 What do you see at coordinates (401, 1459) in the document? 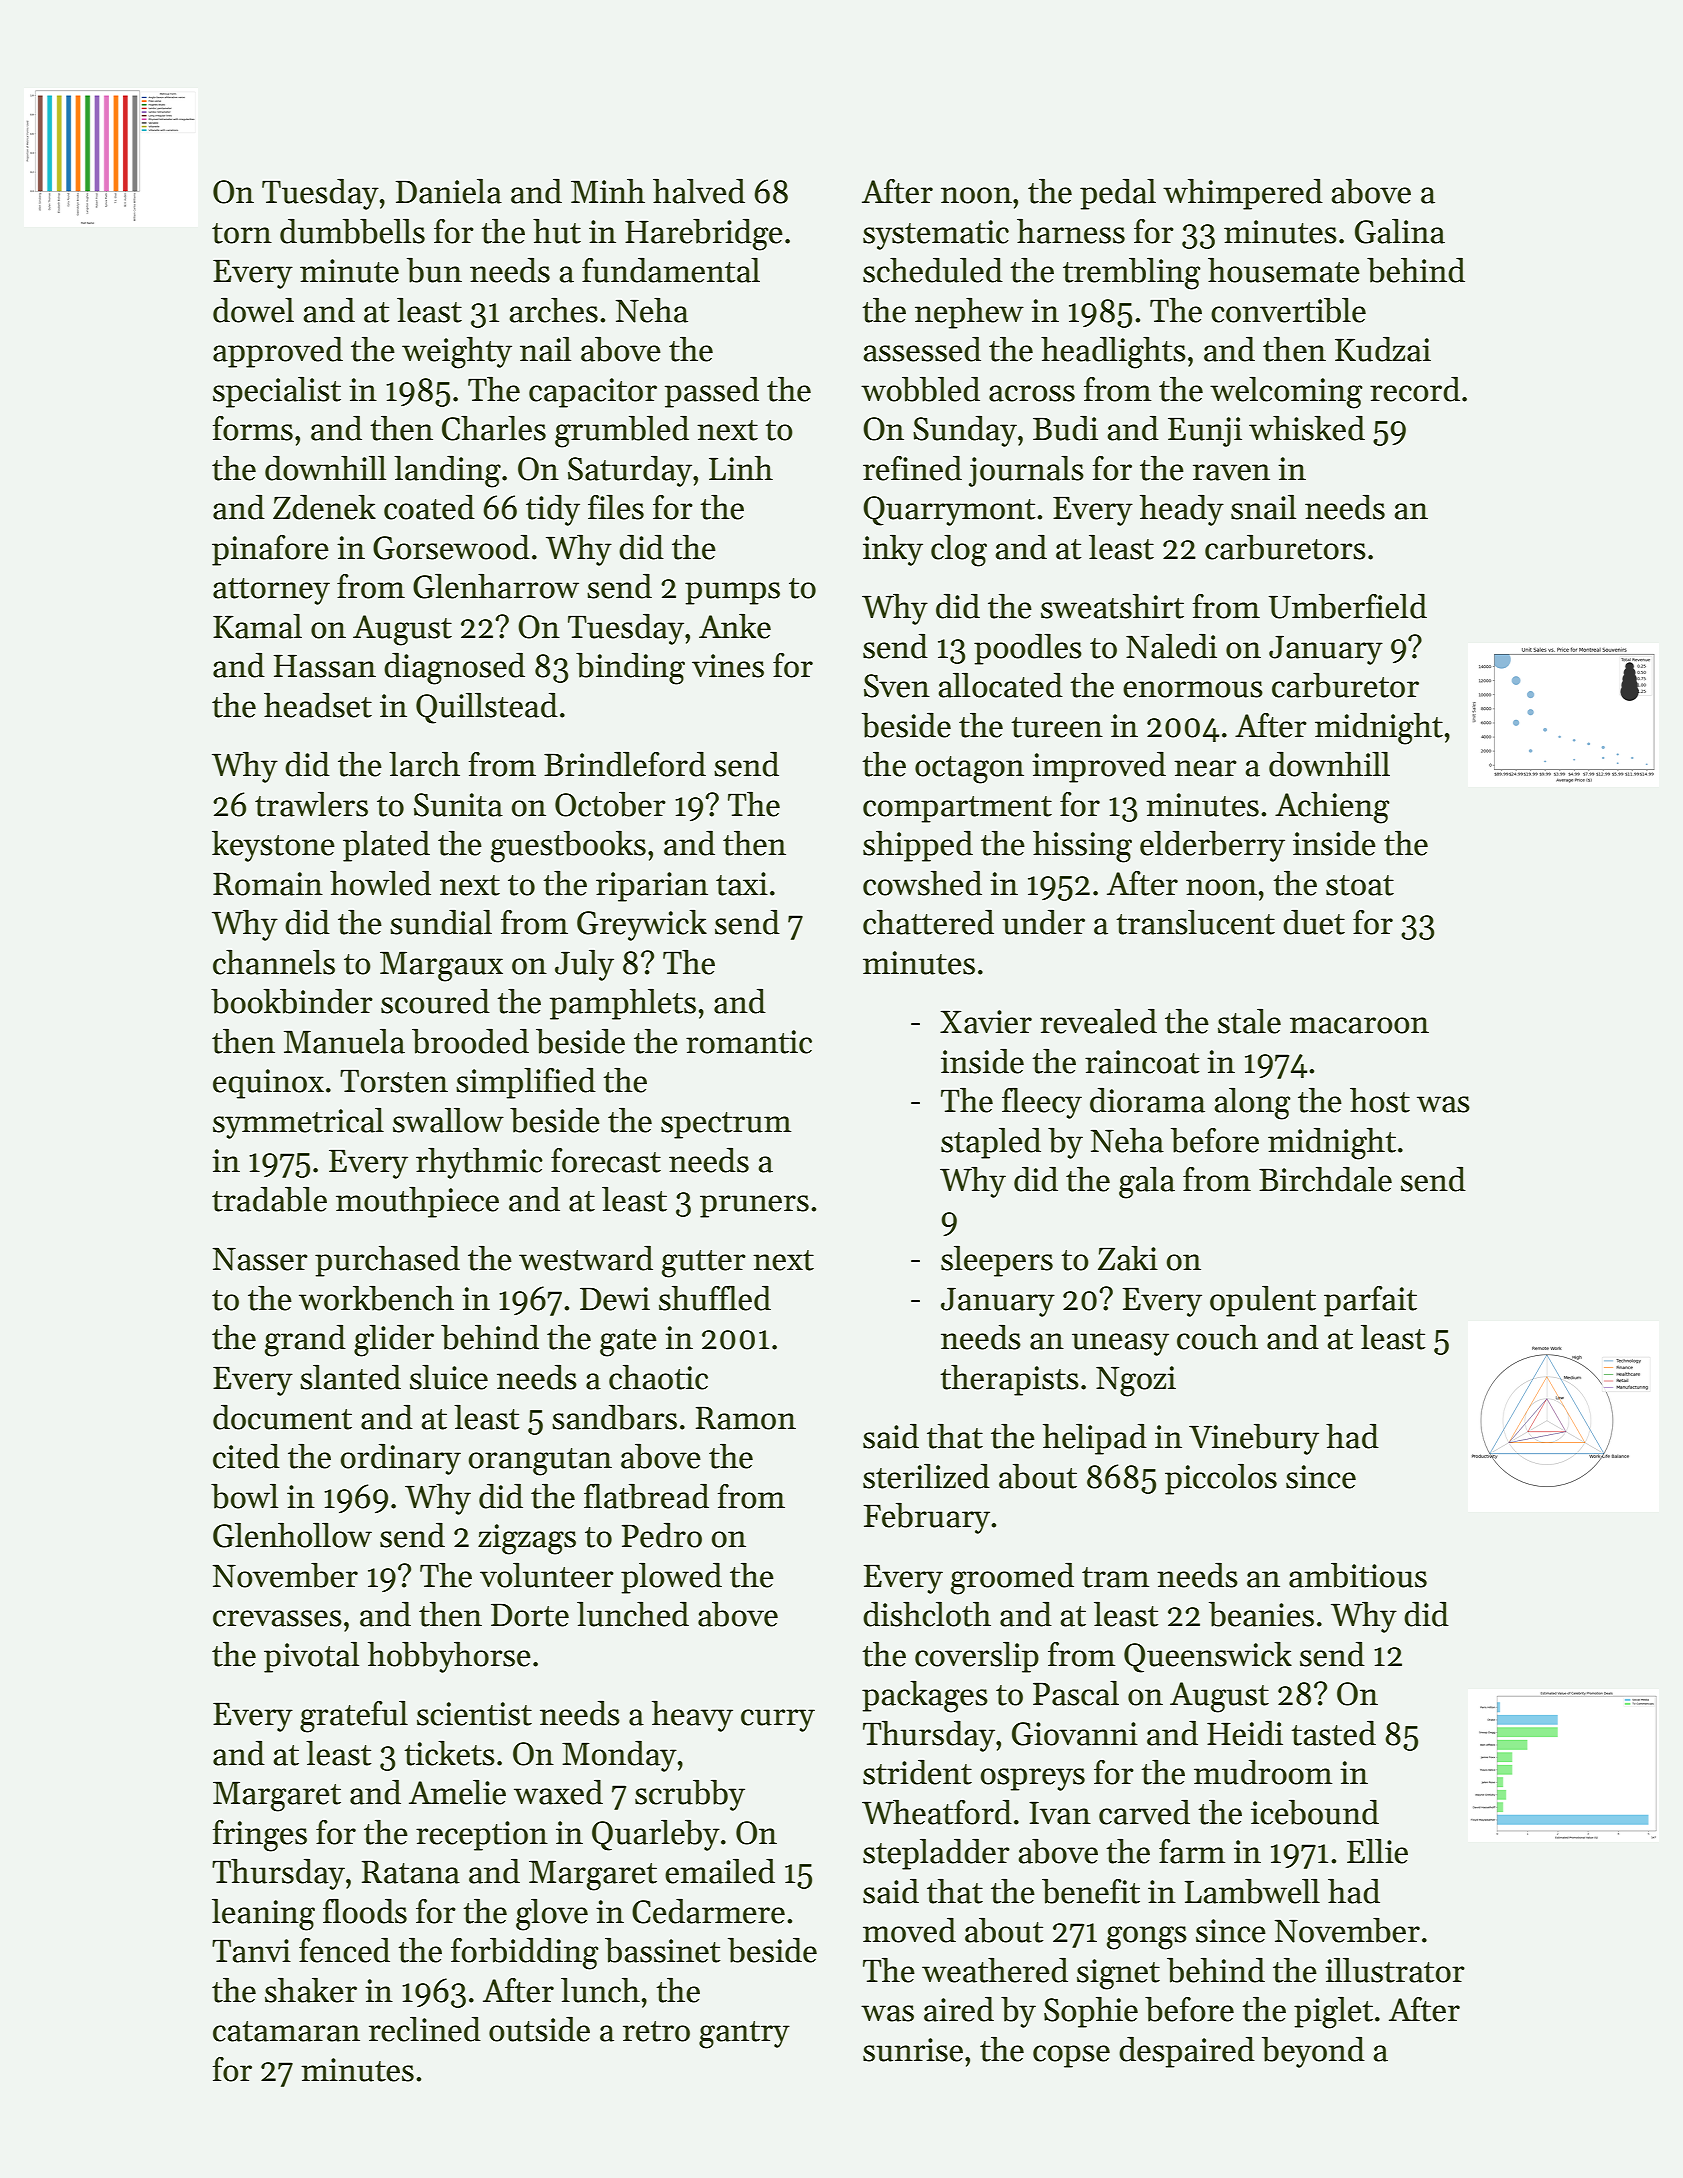
I see `ordinary` at bounding box center [401, 1459].
